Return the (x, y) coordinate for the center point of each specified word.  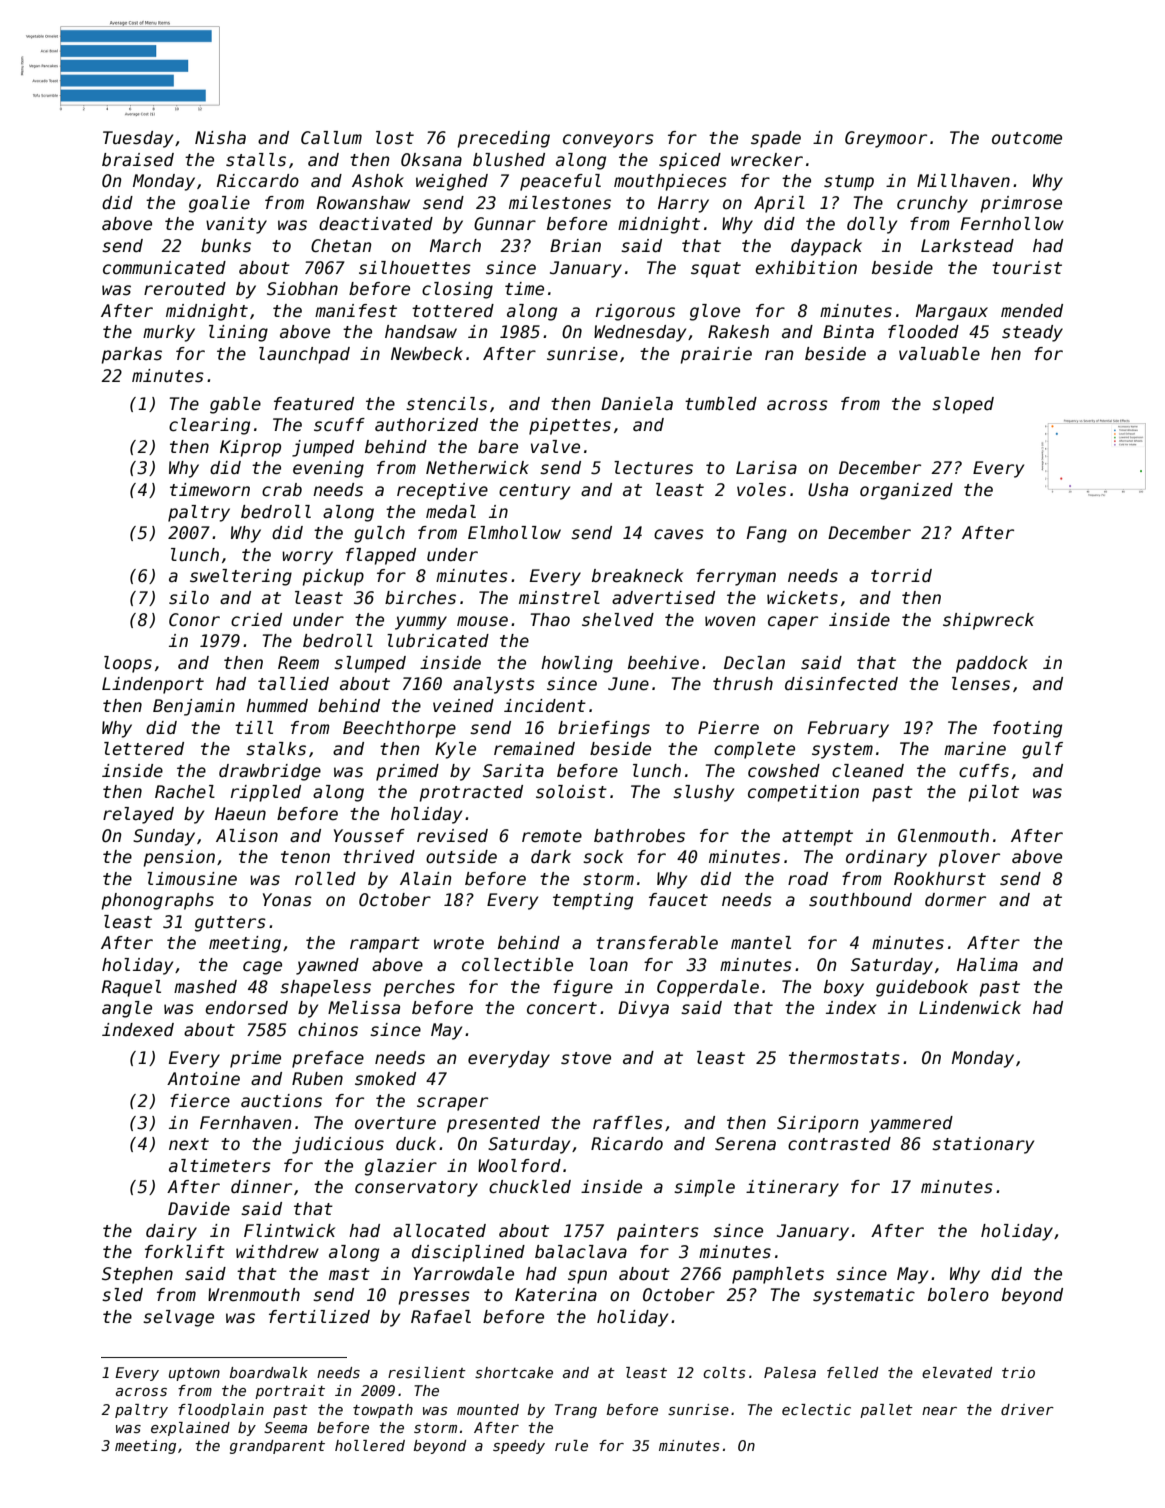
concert (562, 1008)
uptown (194, 1374)
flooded (923, 332)
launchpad (304, 355)
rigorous (635, 312)
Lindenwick (970, 1008)
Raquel (131, 988)
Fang (767, 534)
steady (1032, 333)
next (189, 1144)
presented (493, 1124)
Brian (575, 246)
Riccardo (258, 181)
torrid (901, 576)
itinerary (792, 1188)
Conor (194, 620)
